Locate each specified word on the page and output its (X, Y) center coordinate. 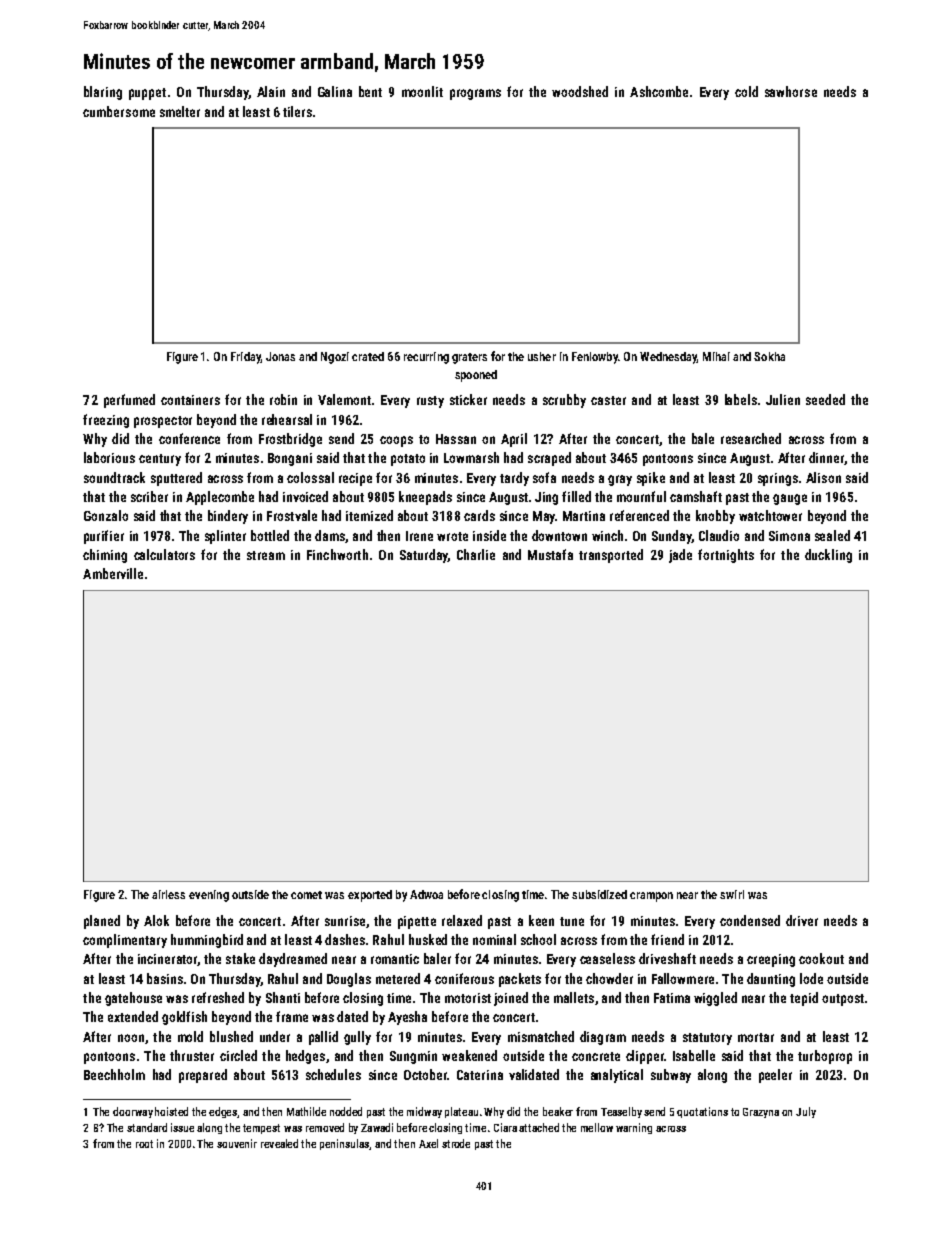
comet (306, 895)
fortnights (726, 556)
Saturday (424, 556)
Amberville (113, 573)
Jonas (280, 356)
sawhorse (791, 91)
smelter (180, 111)
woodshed (580, 91)
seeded (825, 399)
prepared (203, 1076)
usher (542, 356)
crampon (651, 897)
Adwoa (426, 894)
